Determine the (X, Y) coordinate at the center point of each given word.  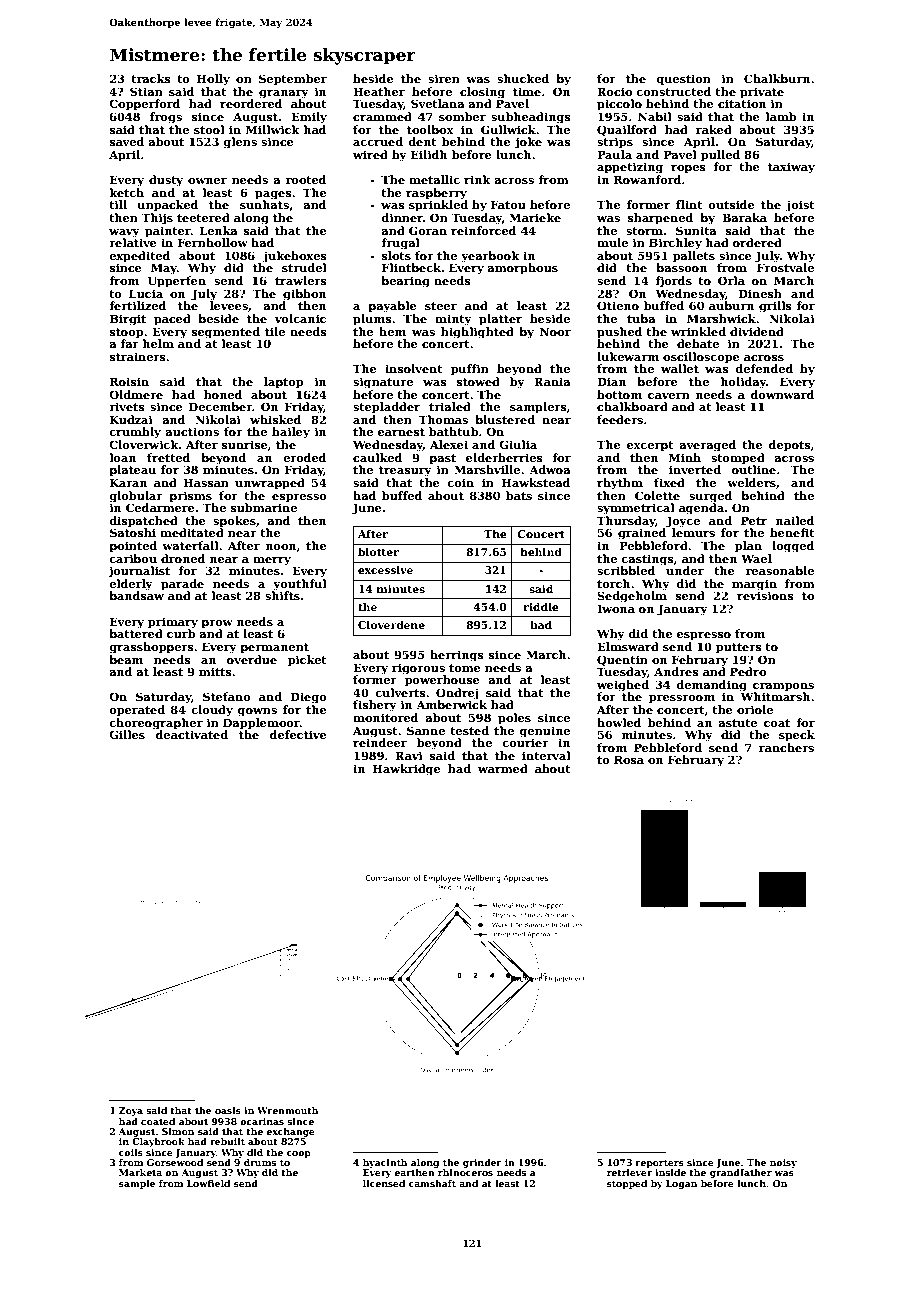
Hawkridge (407, 770)
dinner (402, 217)
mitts (215, 671)
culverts (400, 692)
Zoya (131, 1111)
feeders (620, 419)
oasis (228, 1110)
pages (273, 195)
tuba (641, 318)
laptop (283, 383)
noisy (783, 1163)
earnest (401, 432)
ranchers (786, 747)
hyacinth (385, 1163)
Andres (676, 671)
